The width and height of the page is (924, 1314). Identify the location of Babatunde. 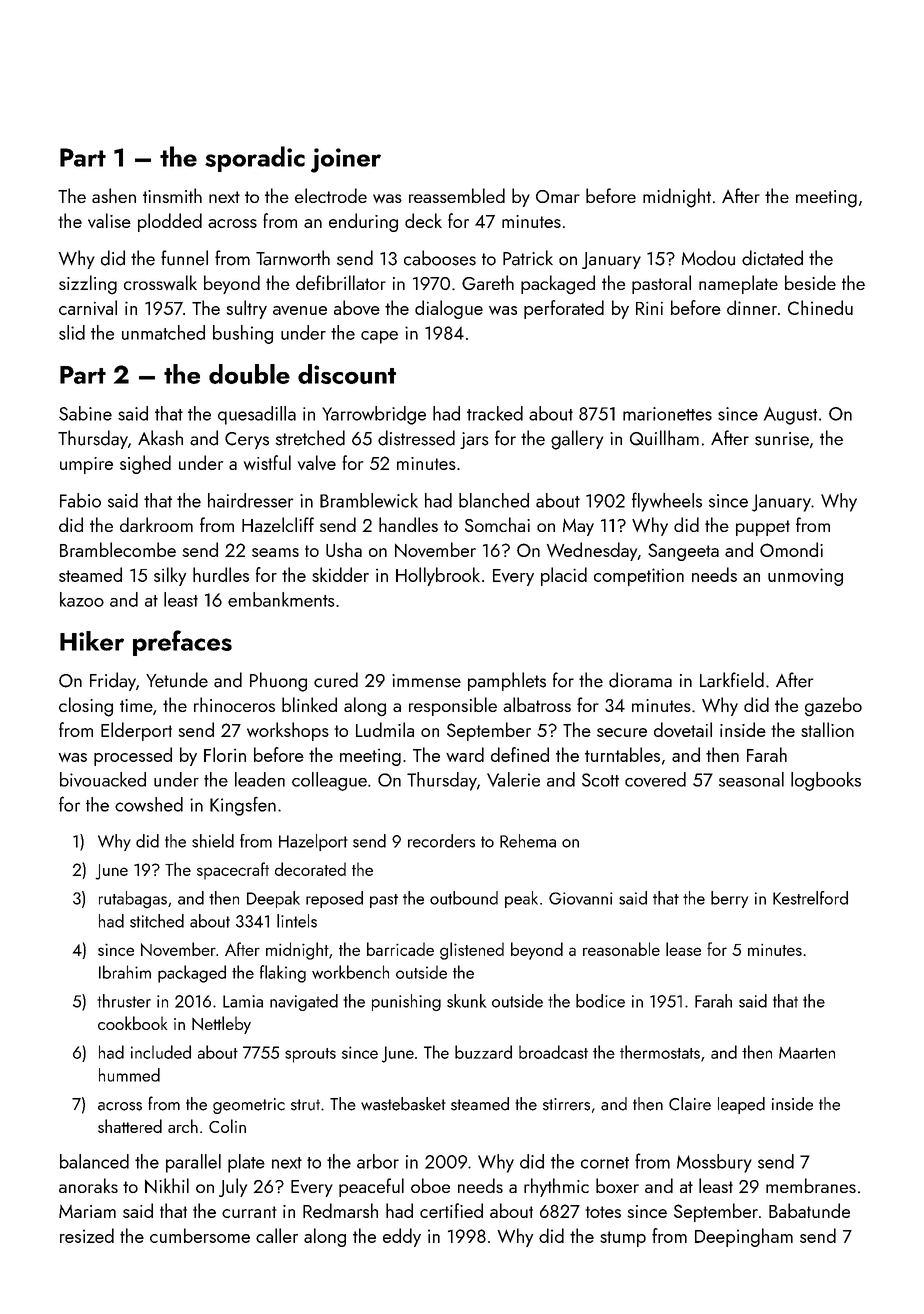
(809, 1210).
